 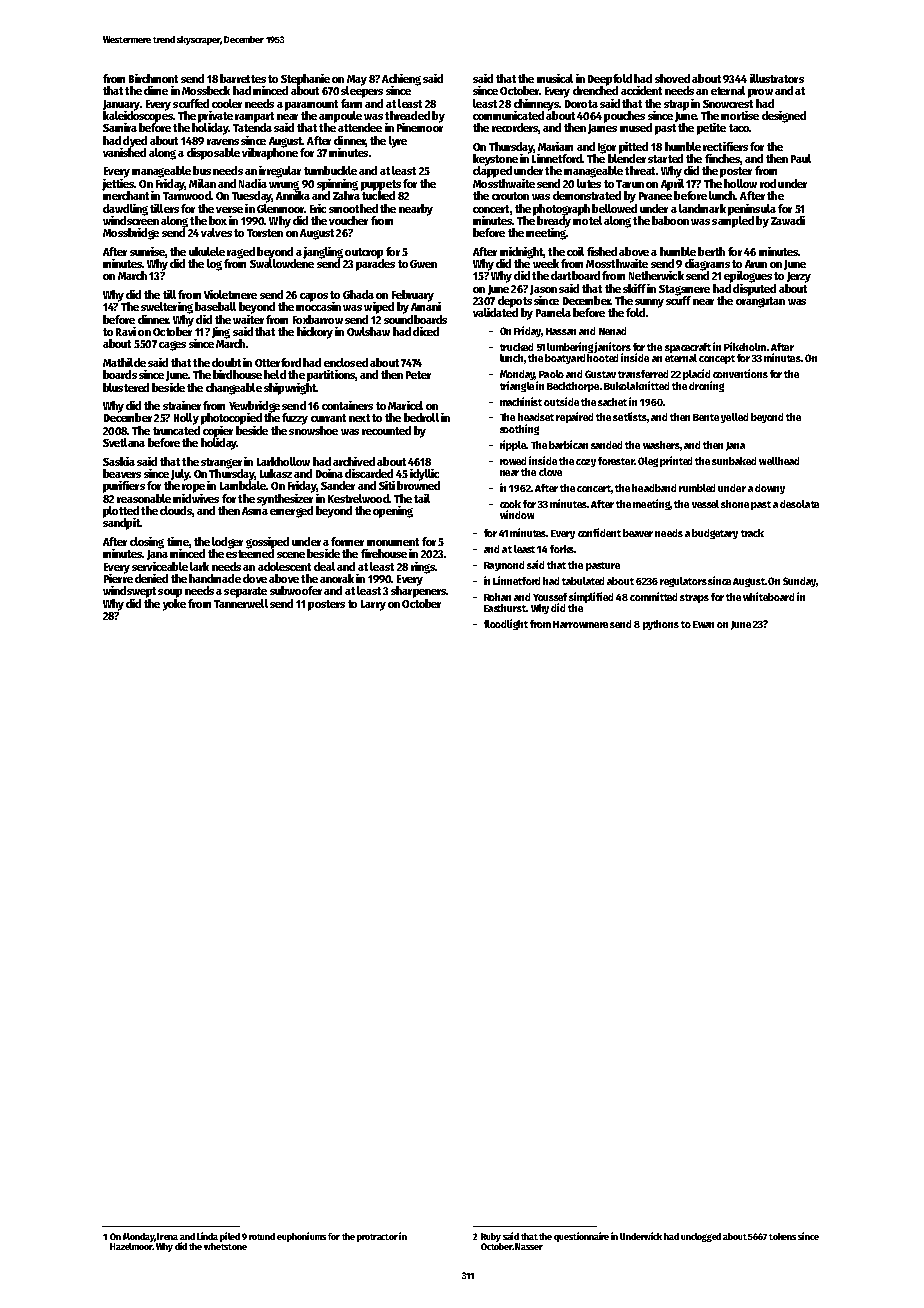 What do you see at coordinates (672, 78) in the document?
I see `shoved` at bounding box center [672, 78].
